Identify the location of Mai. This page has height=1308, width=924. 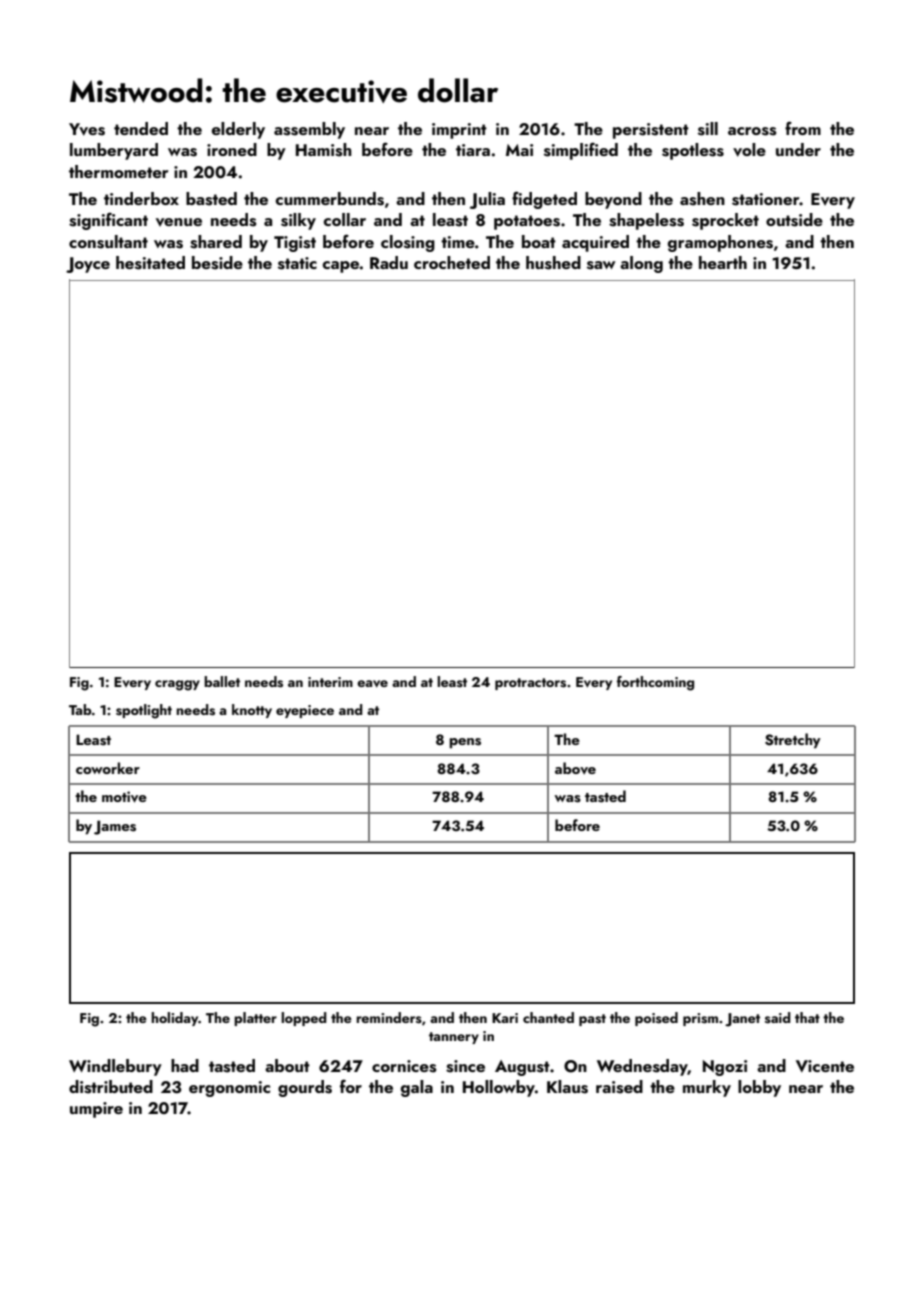
(519, 150).
